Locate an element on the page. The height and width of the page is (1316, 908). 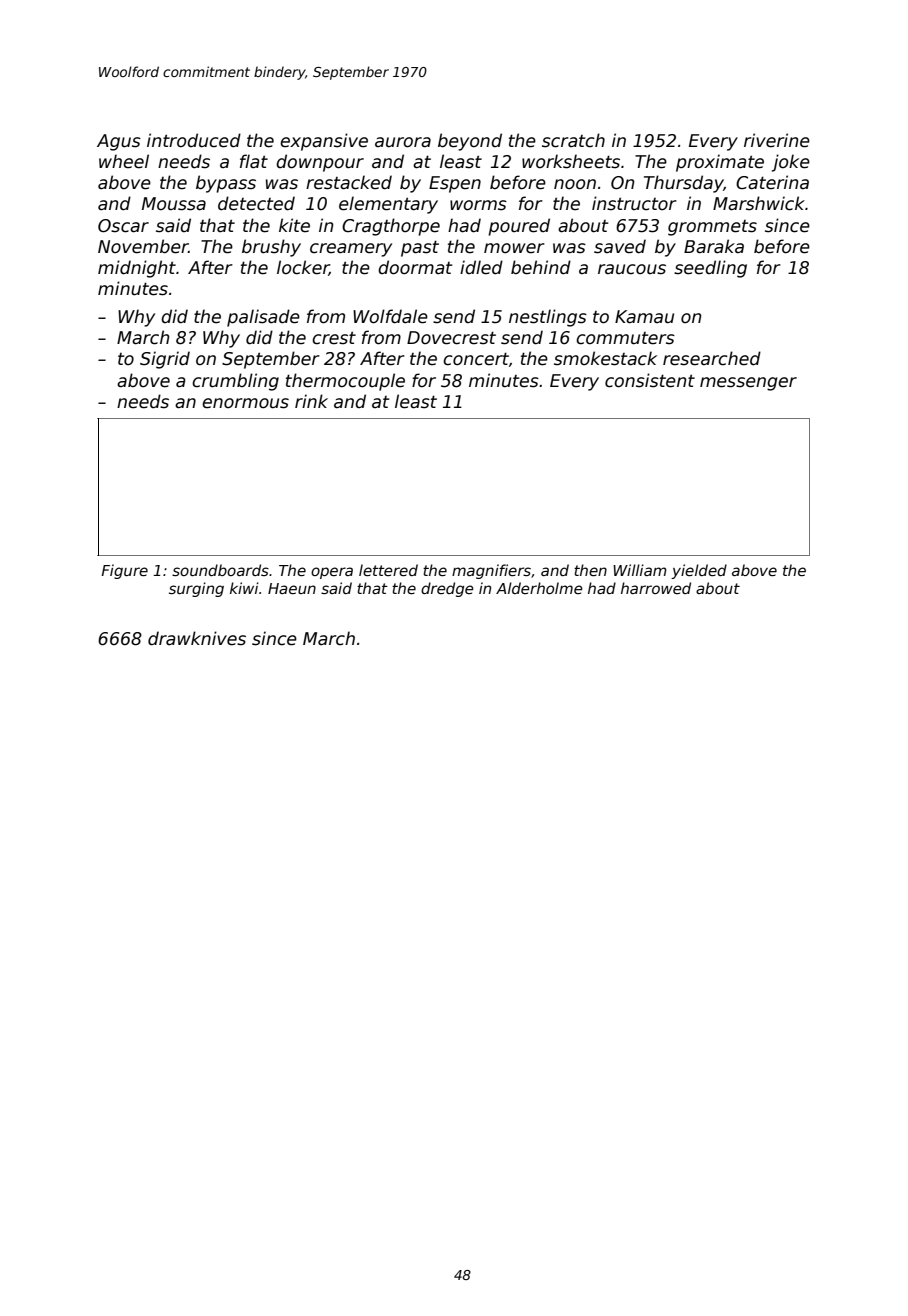
Agus is located at coordinates (119, 142).
